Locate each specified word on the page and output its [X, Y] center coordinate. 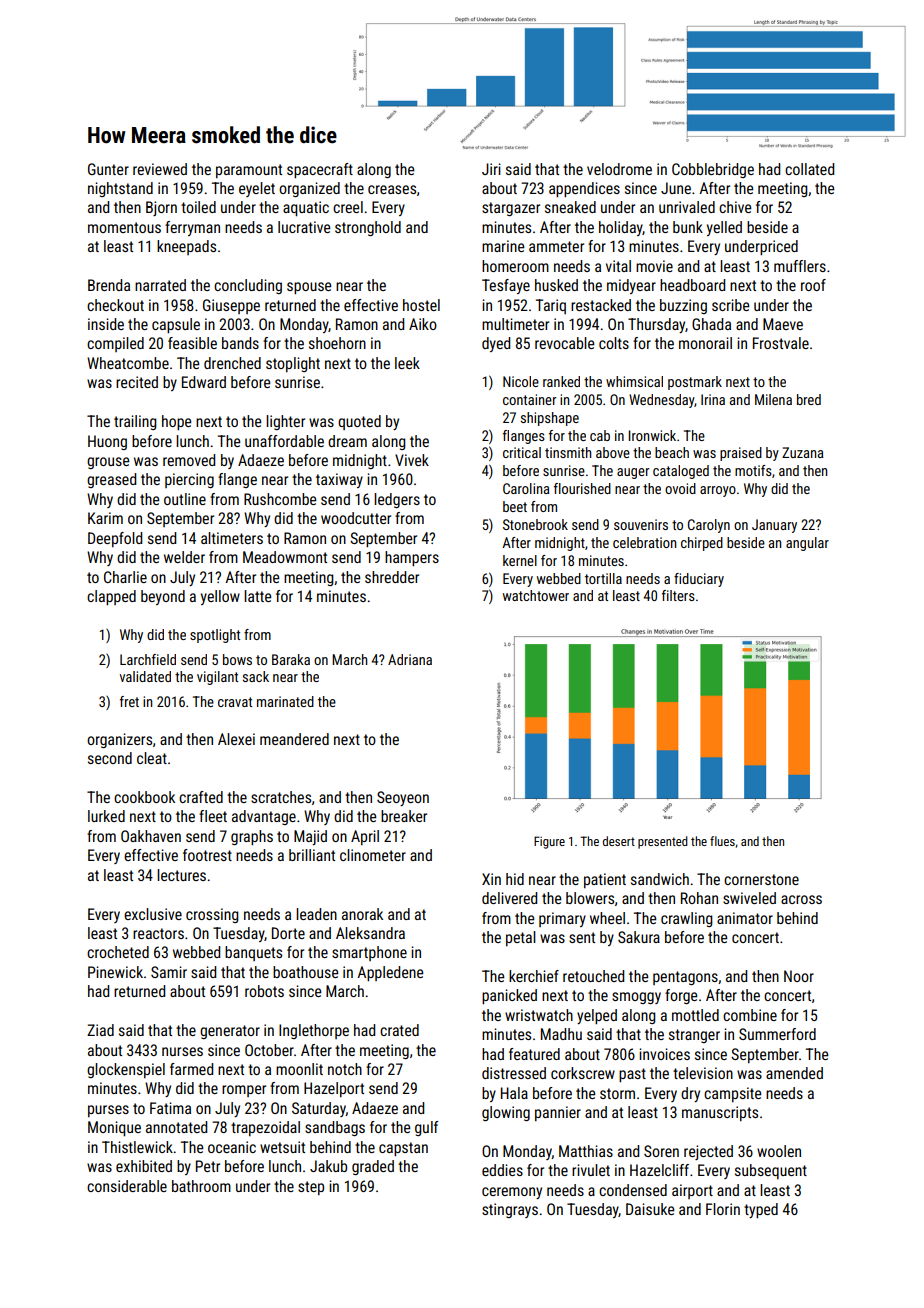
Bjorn [161, 208]
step [311, 1188]
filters [678, 595]
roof [813, 285]
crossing [212, 915]
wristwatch [539, 1015]
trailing [135, 422]
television [703, 1073]
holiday [621, 228]
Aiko [423, 324]
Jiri [491, 169]
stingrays [510, 1210]
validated [145, 676]
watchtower [536, 595]
